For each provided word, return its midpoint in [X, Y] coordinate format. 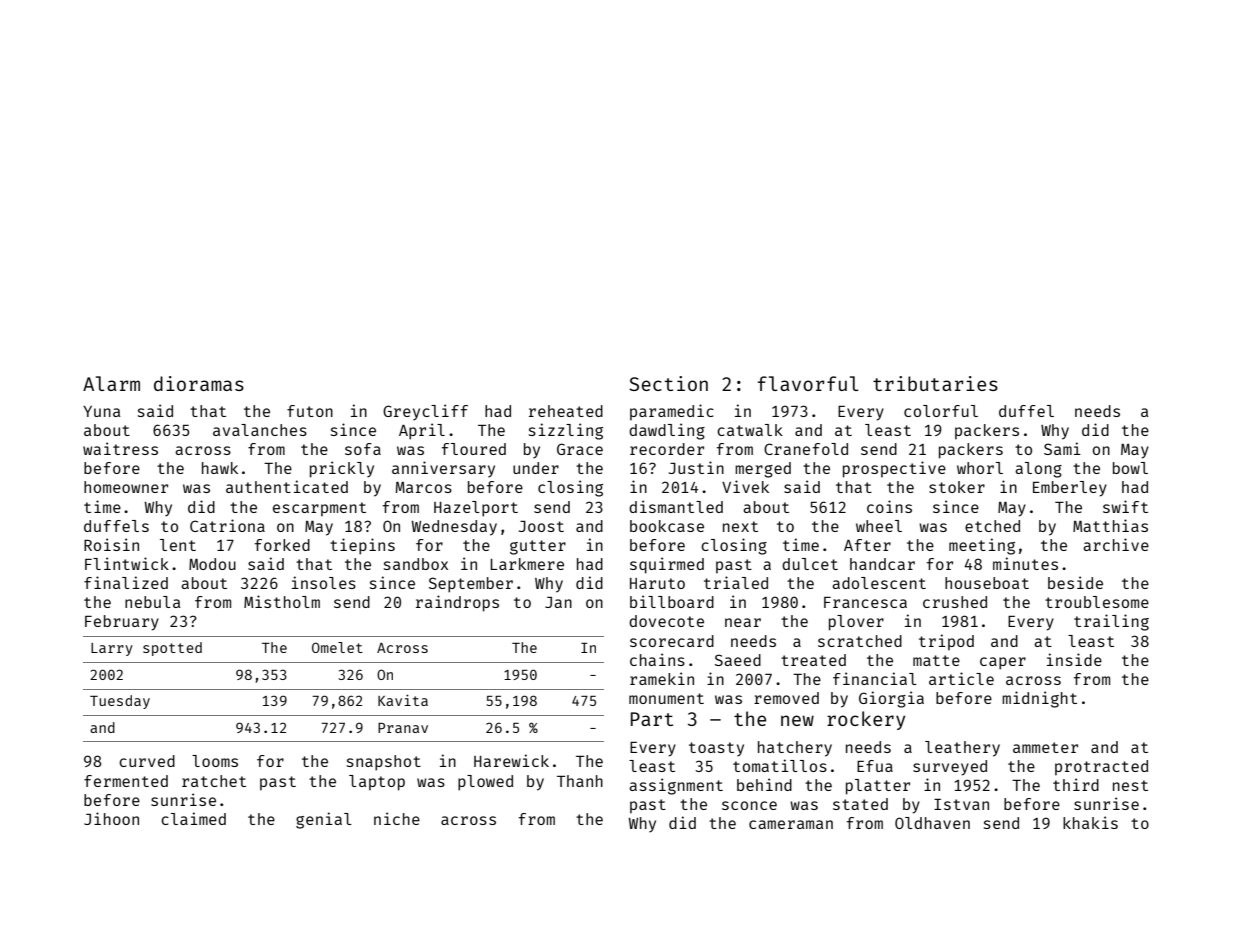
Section [668, 383]
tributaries [935, 383]
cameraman [791, 824]
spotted [172, 649]
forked [282, 545]
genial [324, 820]
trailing [1111, 622]
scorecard [672, 641]
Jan [558, 602]
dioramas [199, 383]
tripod [946, 642]
